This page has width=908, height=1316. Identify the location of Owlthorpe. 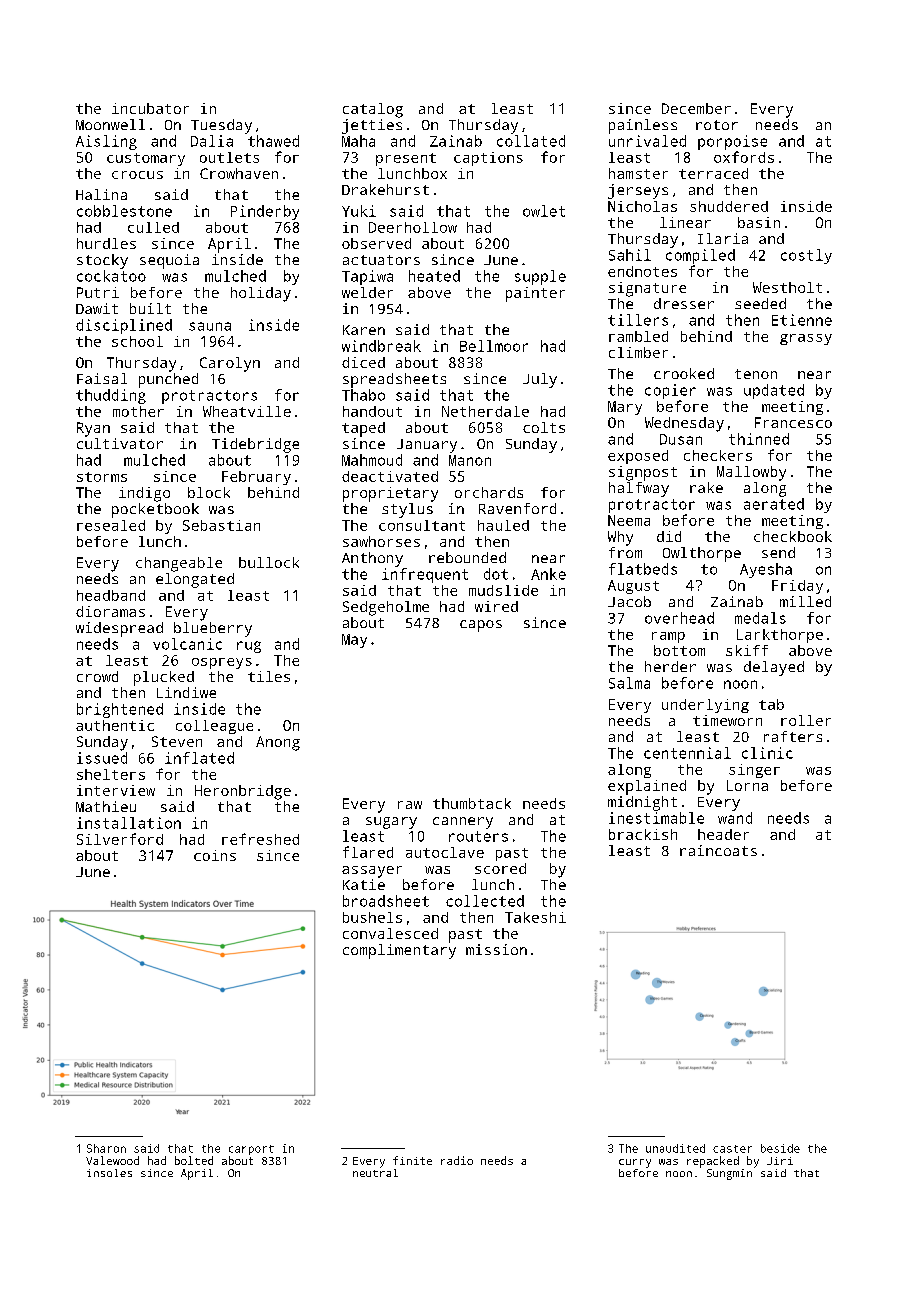
(702, 554).
